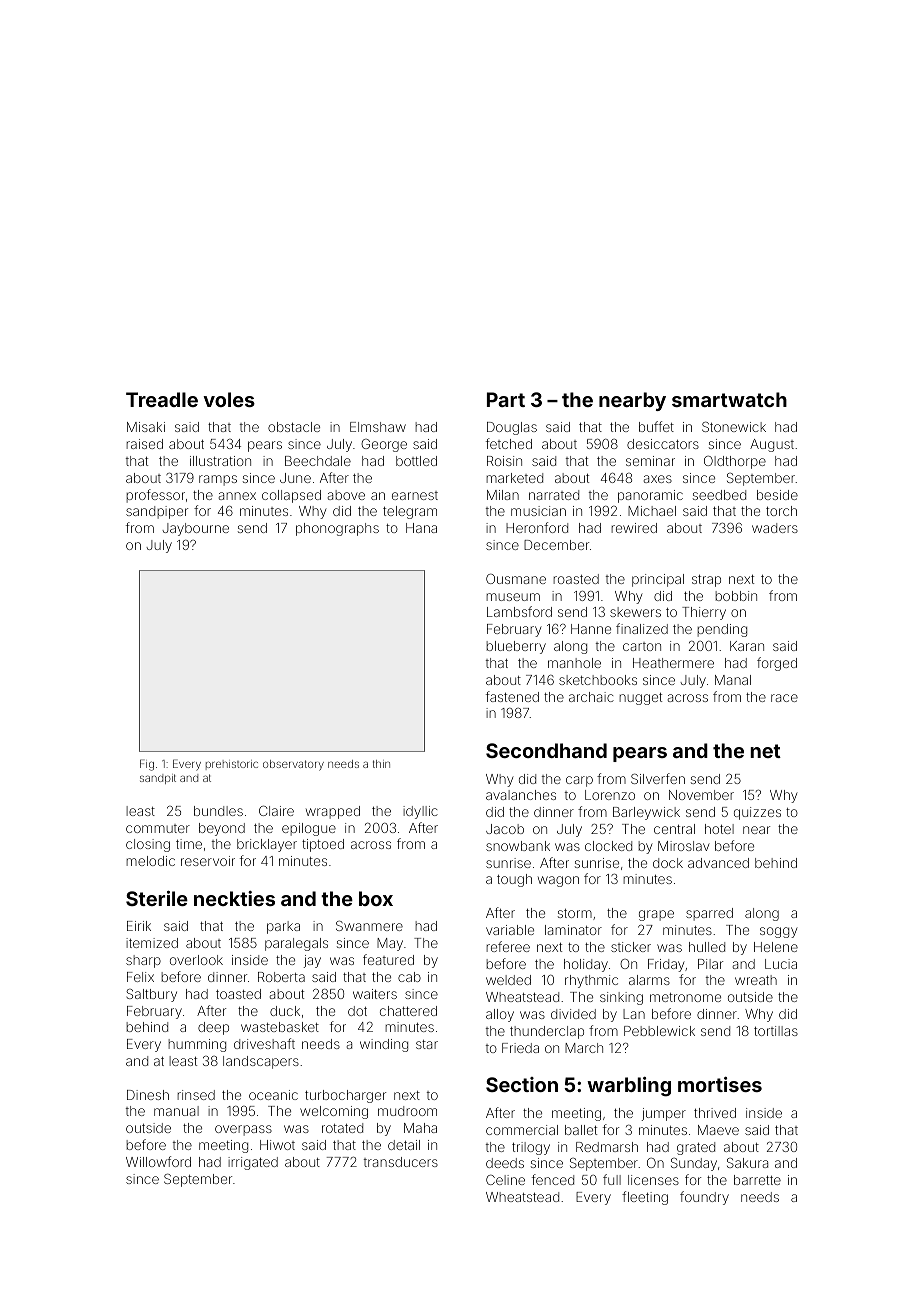 The width and height of the page is (924, 1314). What do you see at coordinates (729, 399) in the page?
I see `smartwatch` at bounding box center [729, 399].
